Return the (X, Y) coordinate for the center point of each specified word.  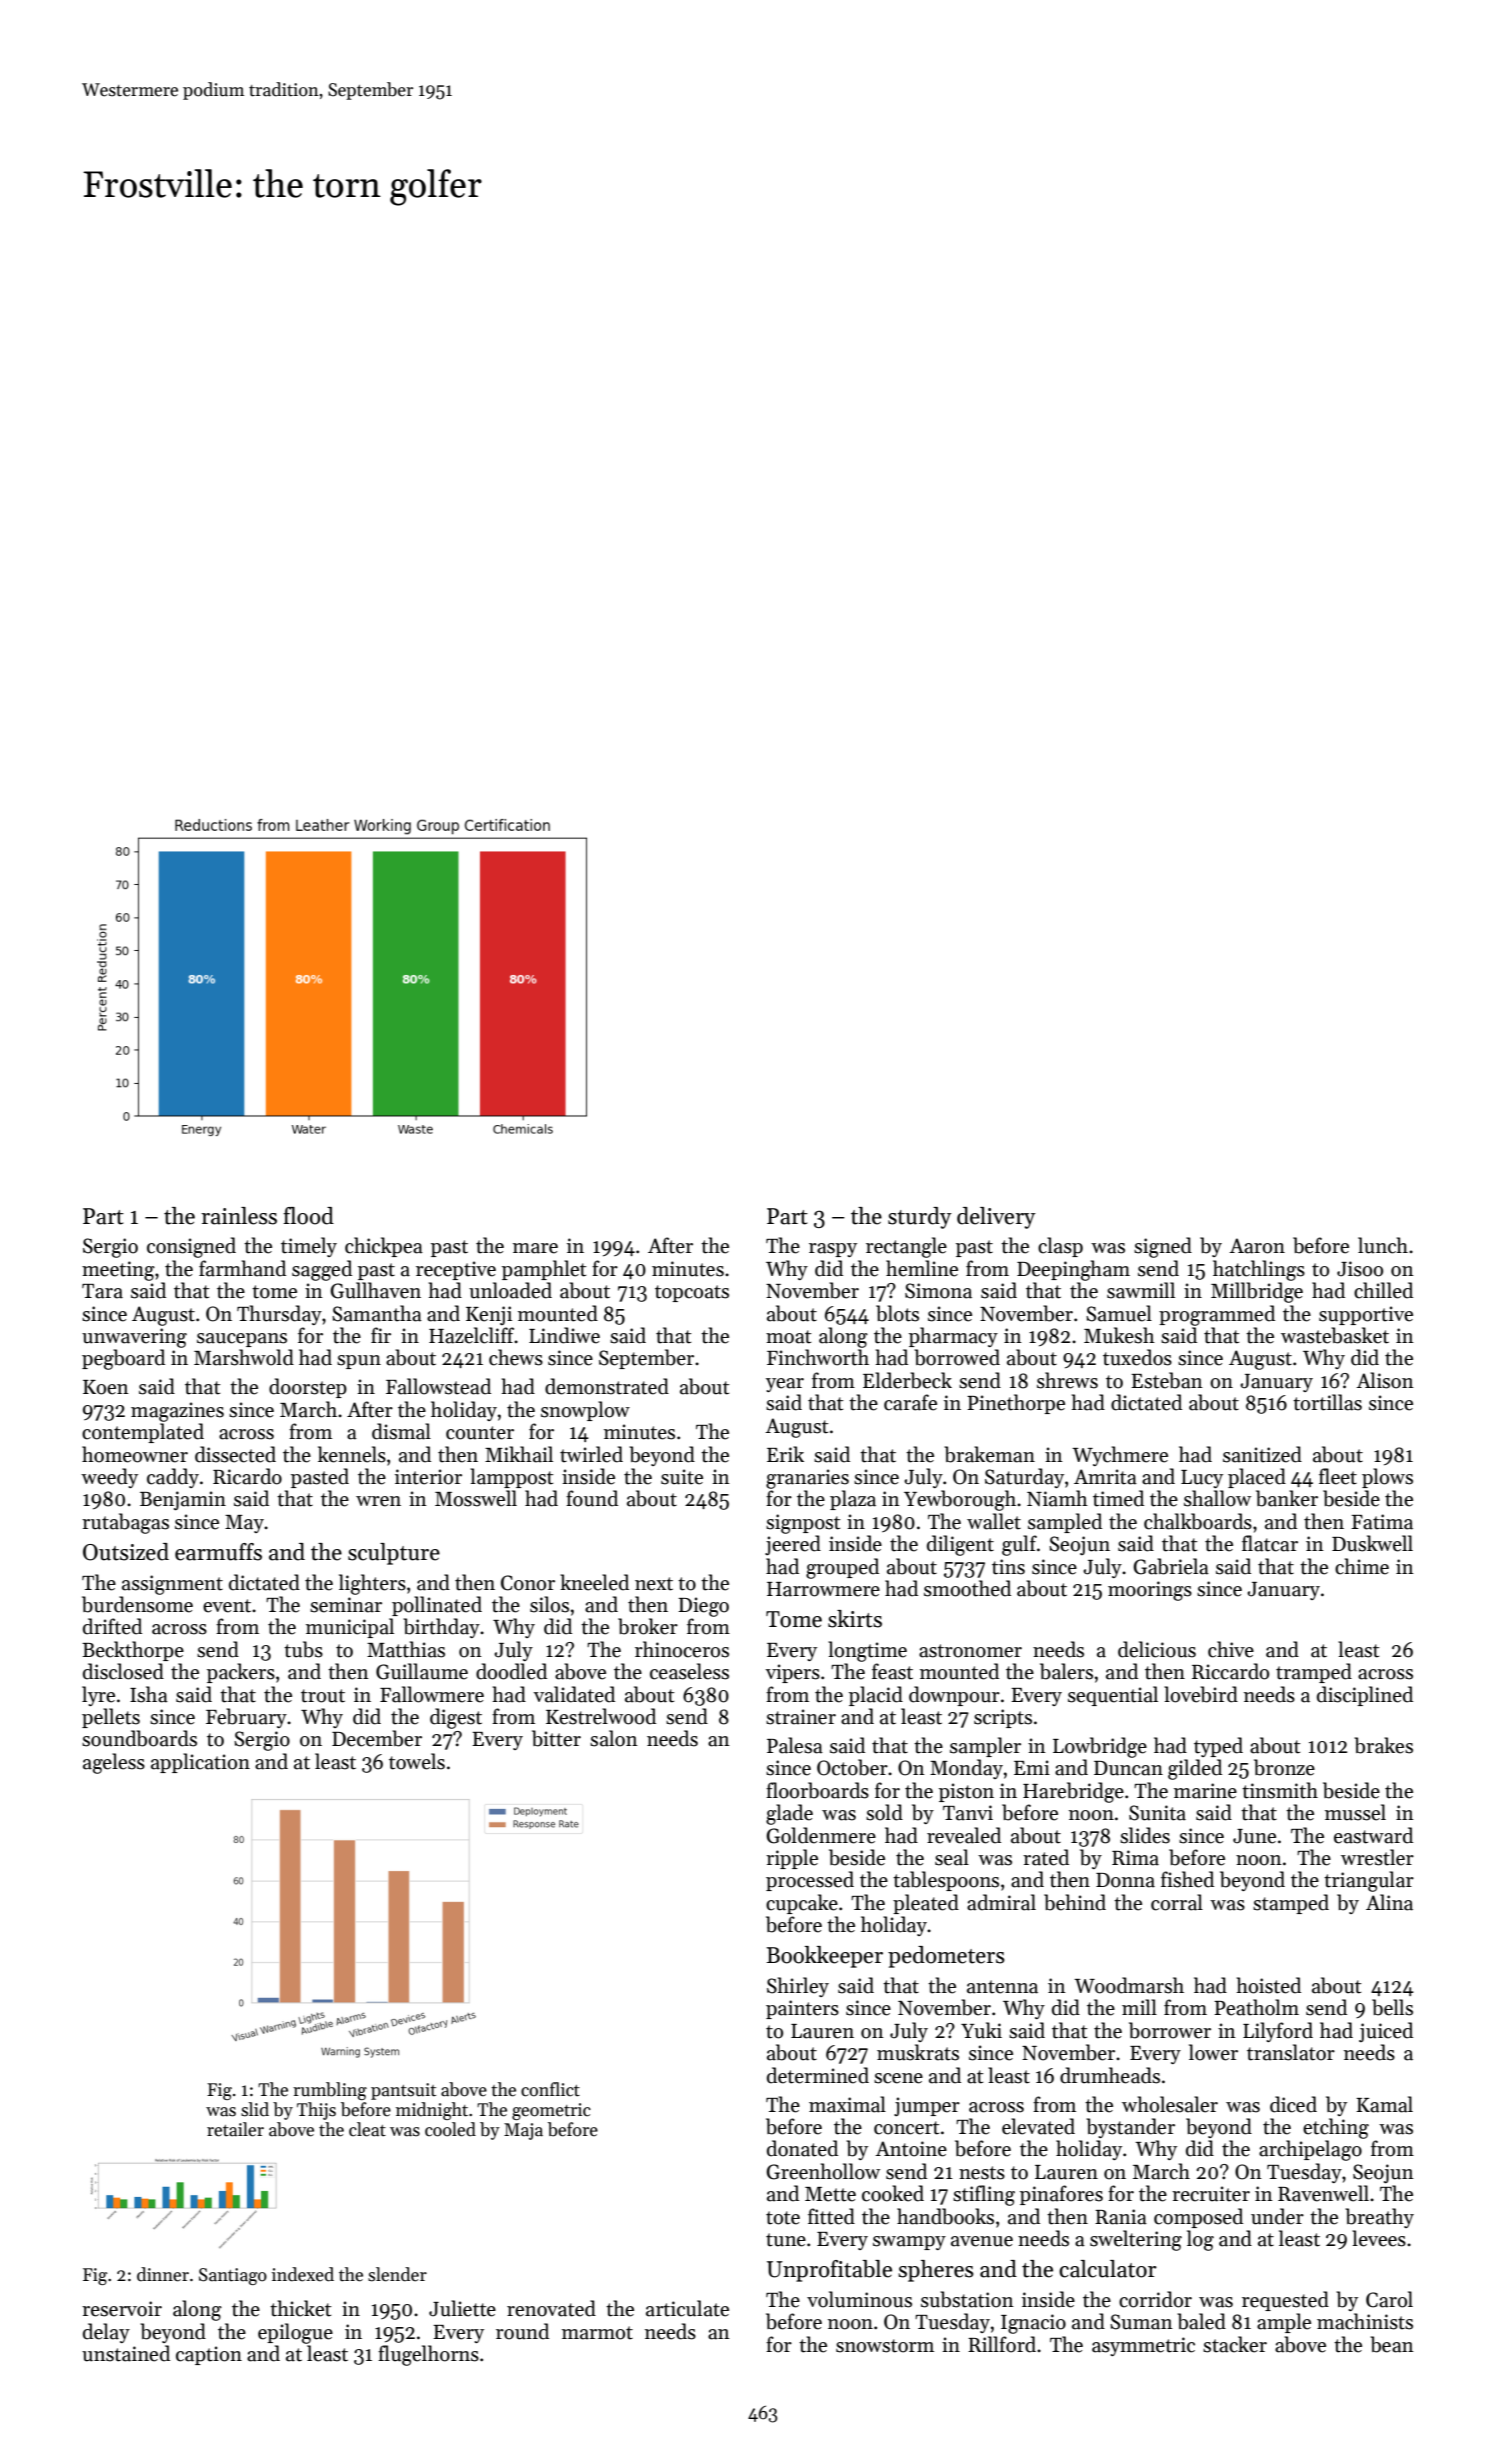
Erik (785, 1454)
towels (417, 1761)
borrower (1170, 2030)
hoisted (1269, 1985)
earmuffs (218, 1552)
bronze (1284, 1767)
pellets (111, 1718)
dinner (163, 2274)
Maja (523, 2131)
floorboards (817, 1790)
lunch (1383, 1245)
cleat (367, 2129)
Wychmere (1120, 1456)
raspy (833, 1250)
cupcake (802, 1904)
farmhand (242, 1268)
